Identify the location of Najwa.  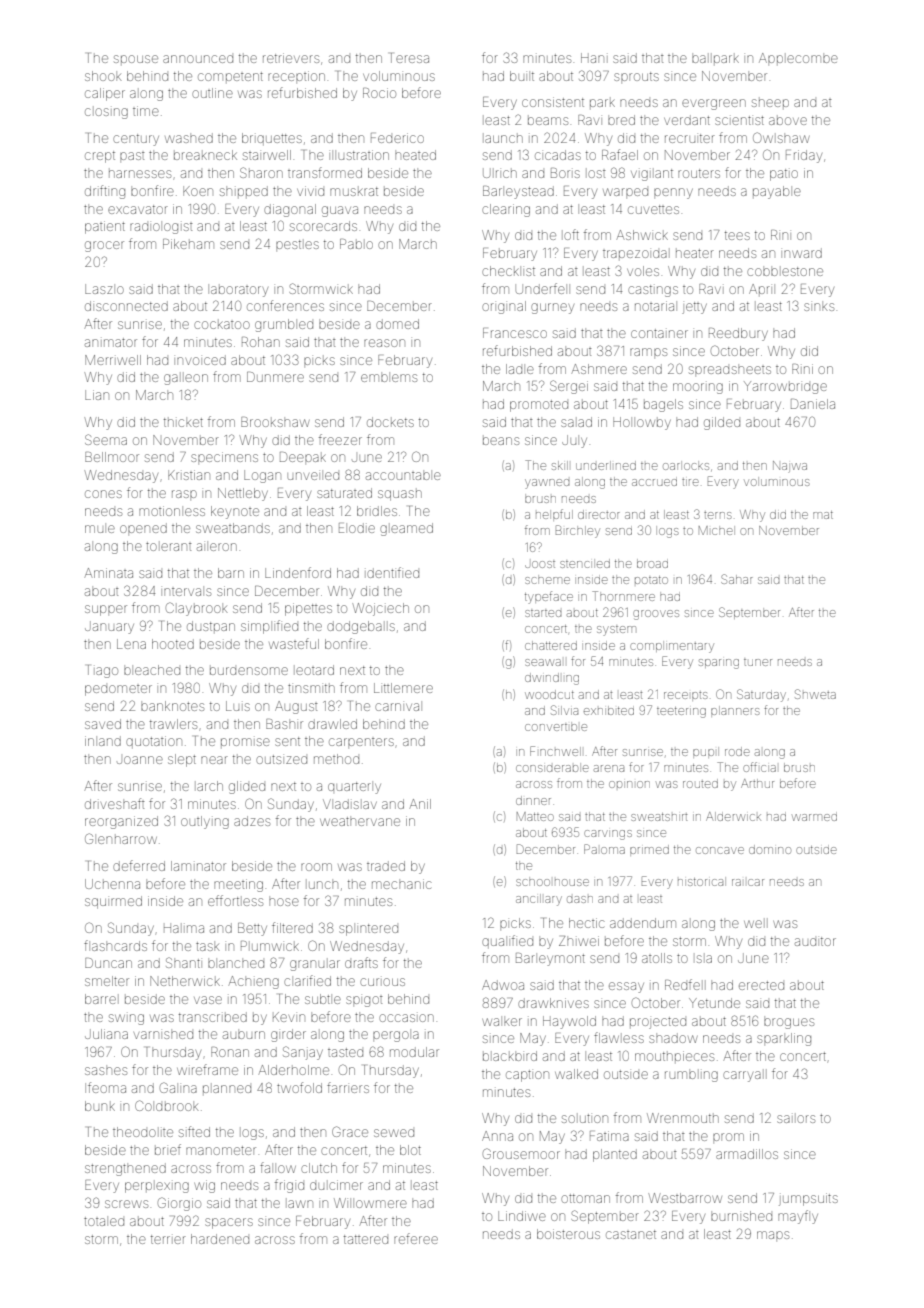
(790, 466).
